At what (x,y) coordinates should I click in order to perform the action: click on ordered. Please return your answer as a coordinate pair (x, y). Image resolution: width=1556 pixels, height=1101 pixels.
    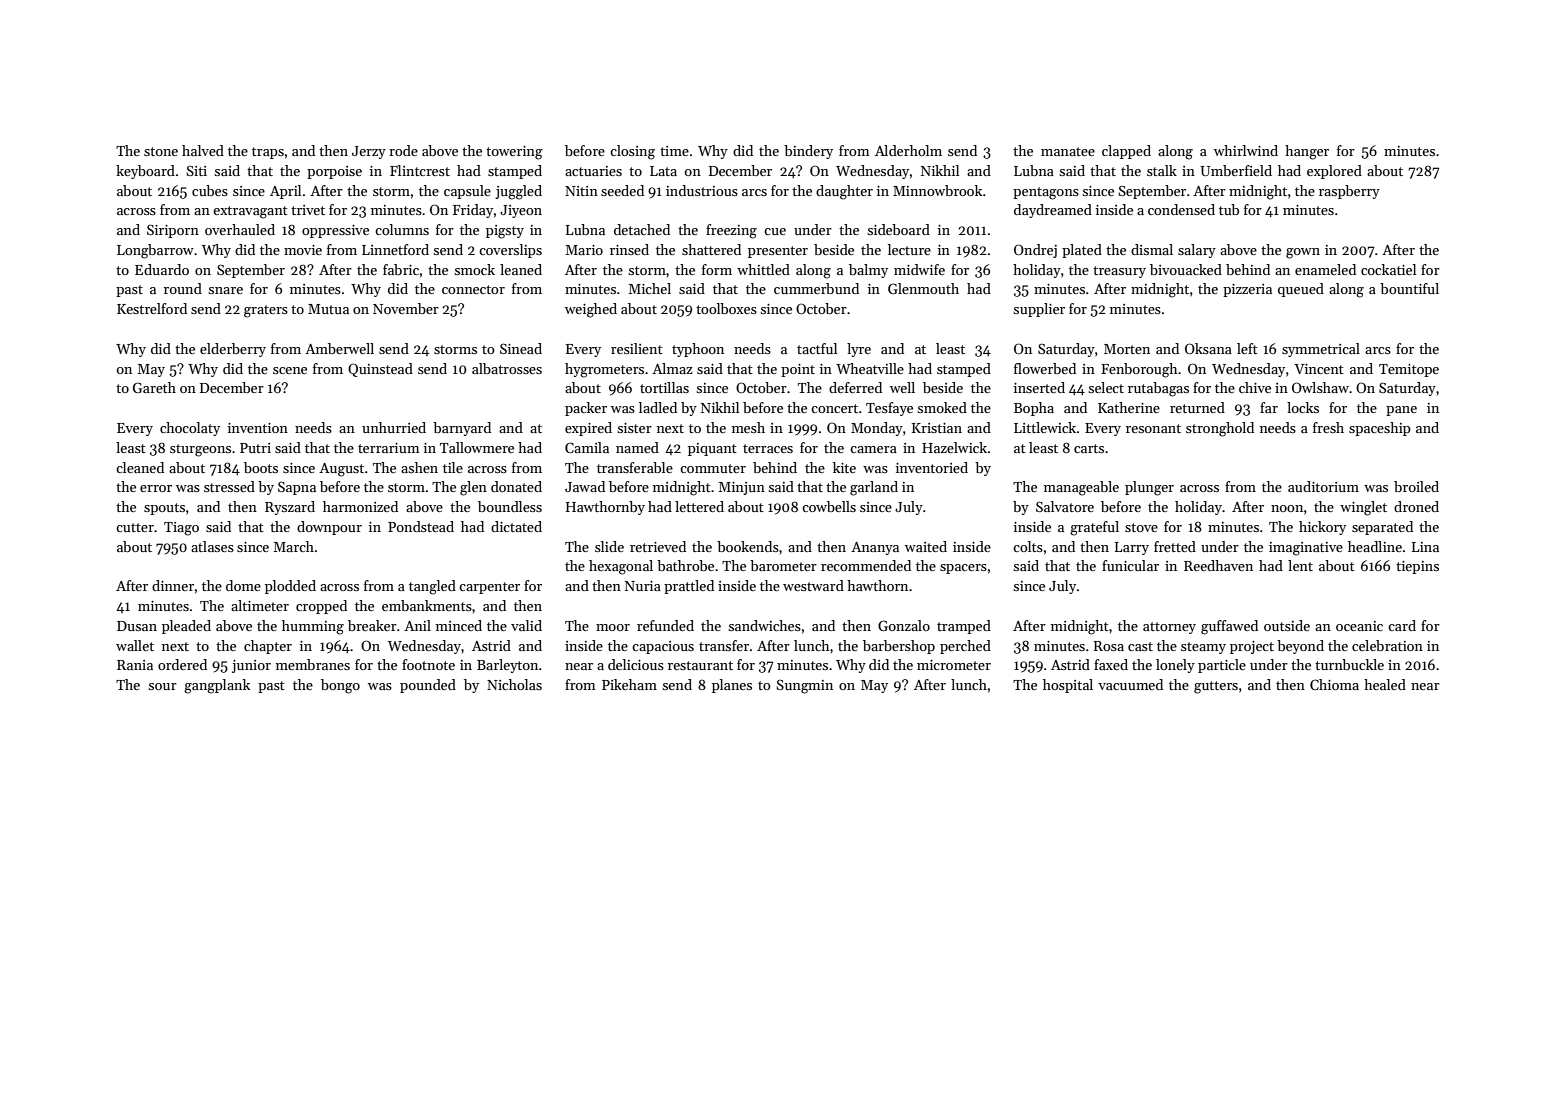
    Looking at the image, I should click on (182, 664).
